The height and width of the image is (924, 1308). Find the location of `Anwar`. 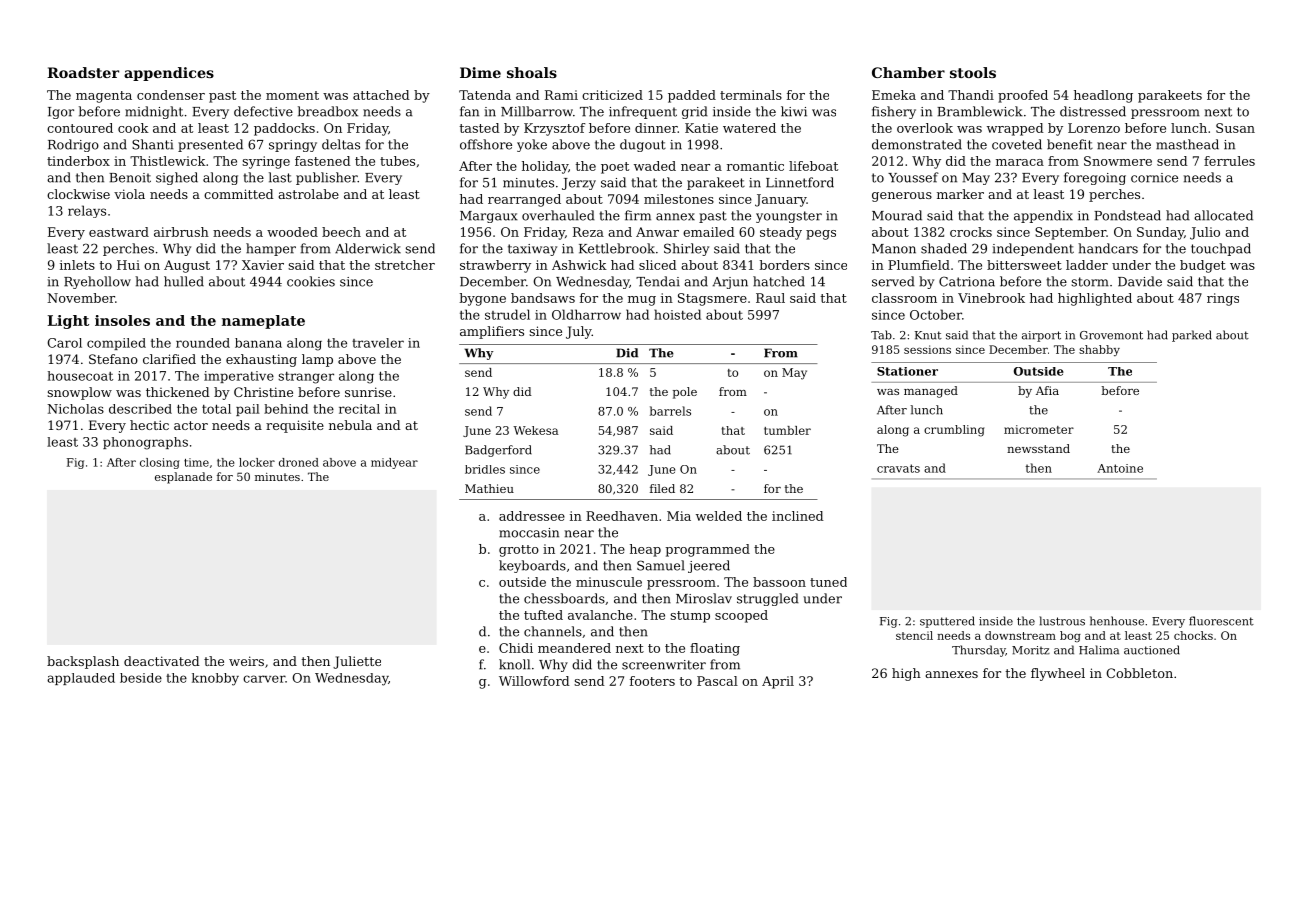

Anwar is located at coordinates (657, 232).
